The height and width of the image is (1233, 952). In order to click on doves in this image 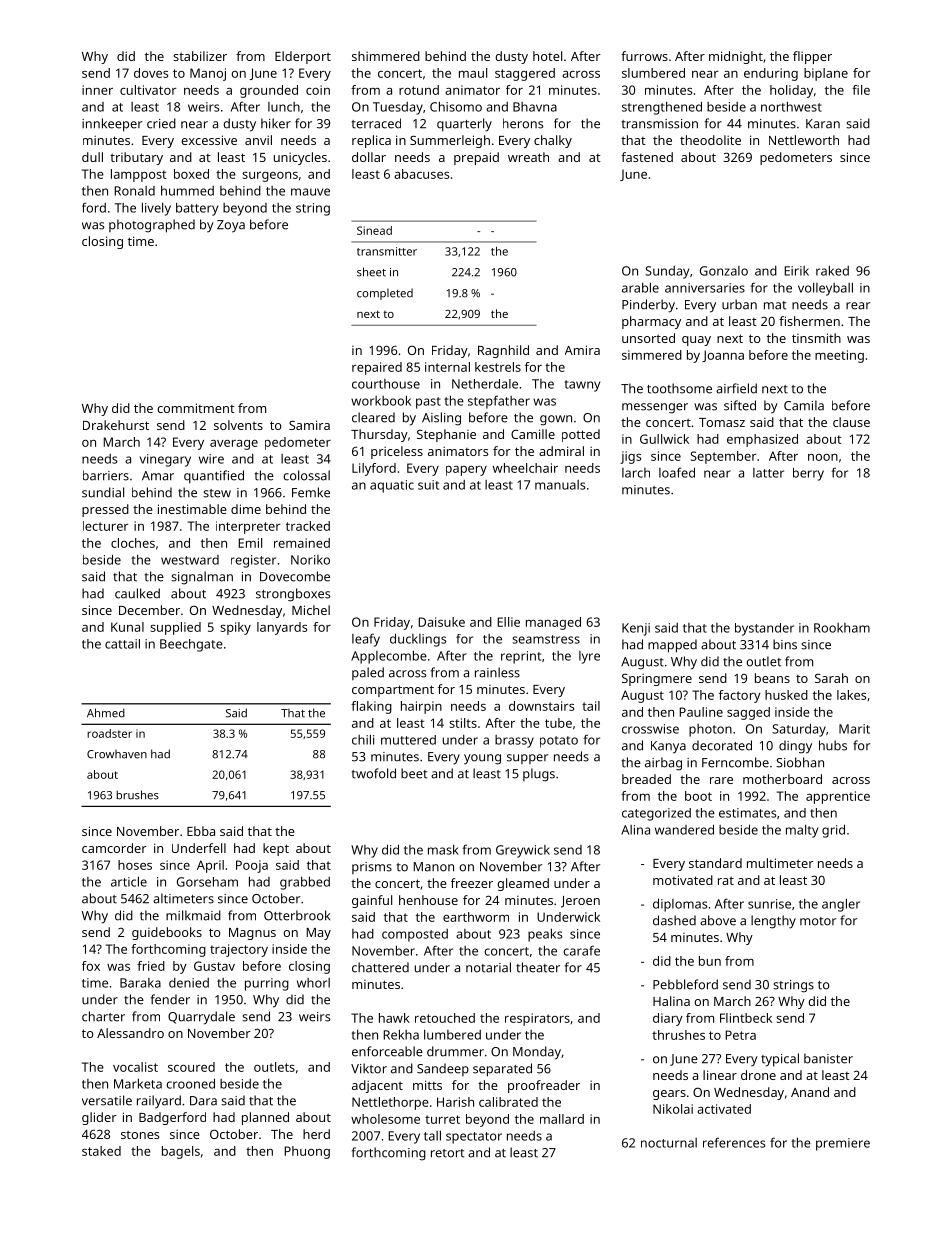, I will do `click(151, 73)`.
